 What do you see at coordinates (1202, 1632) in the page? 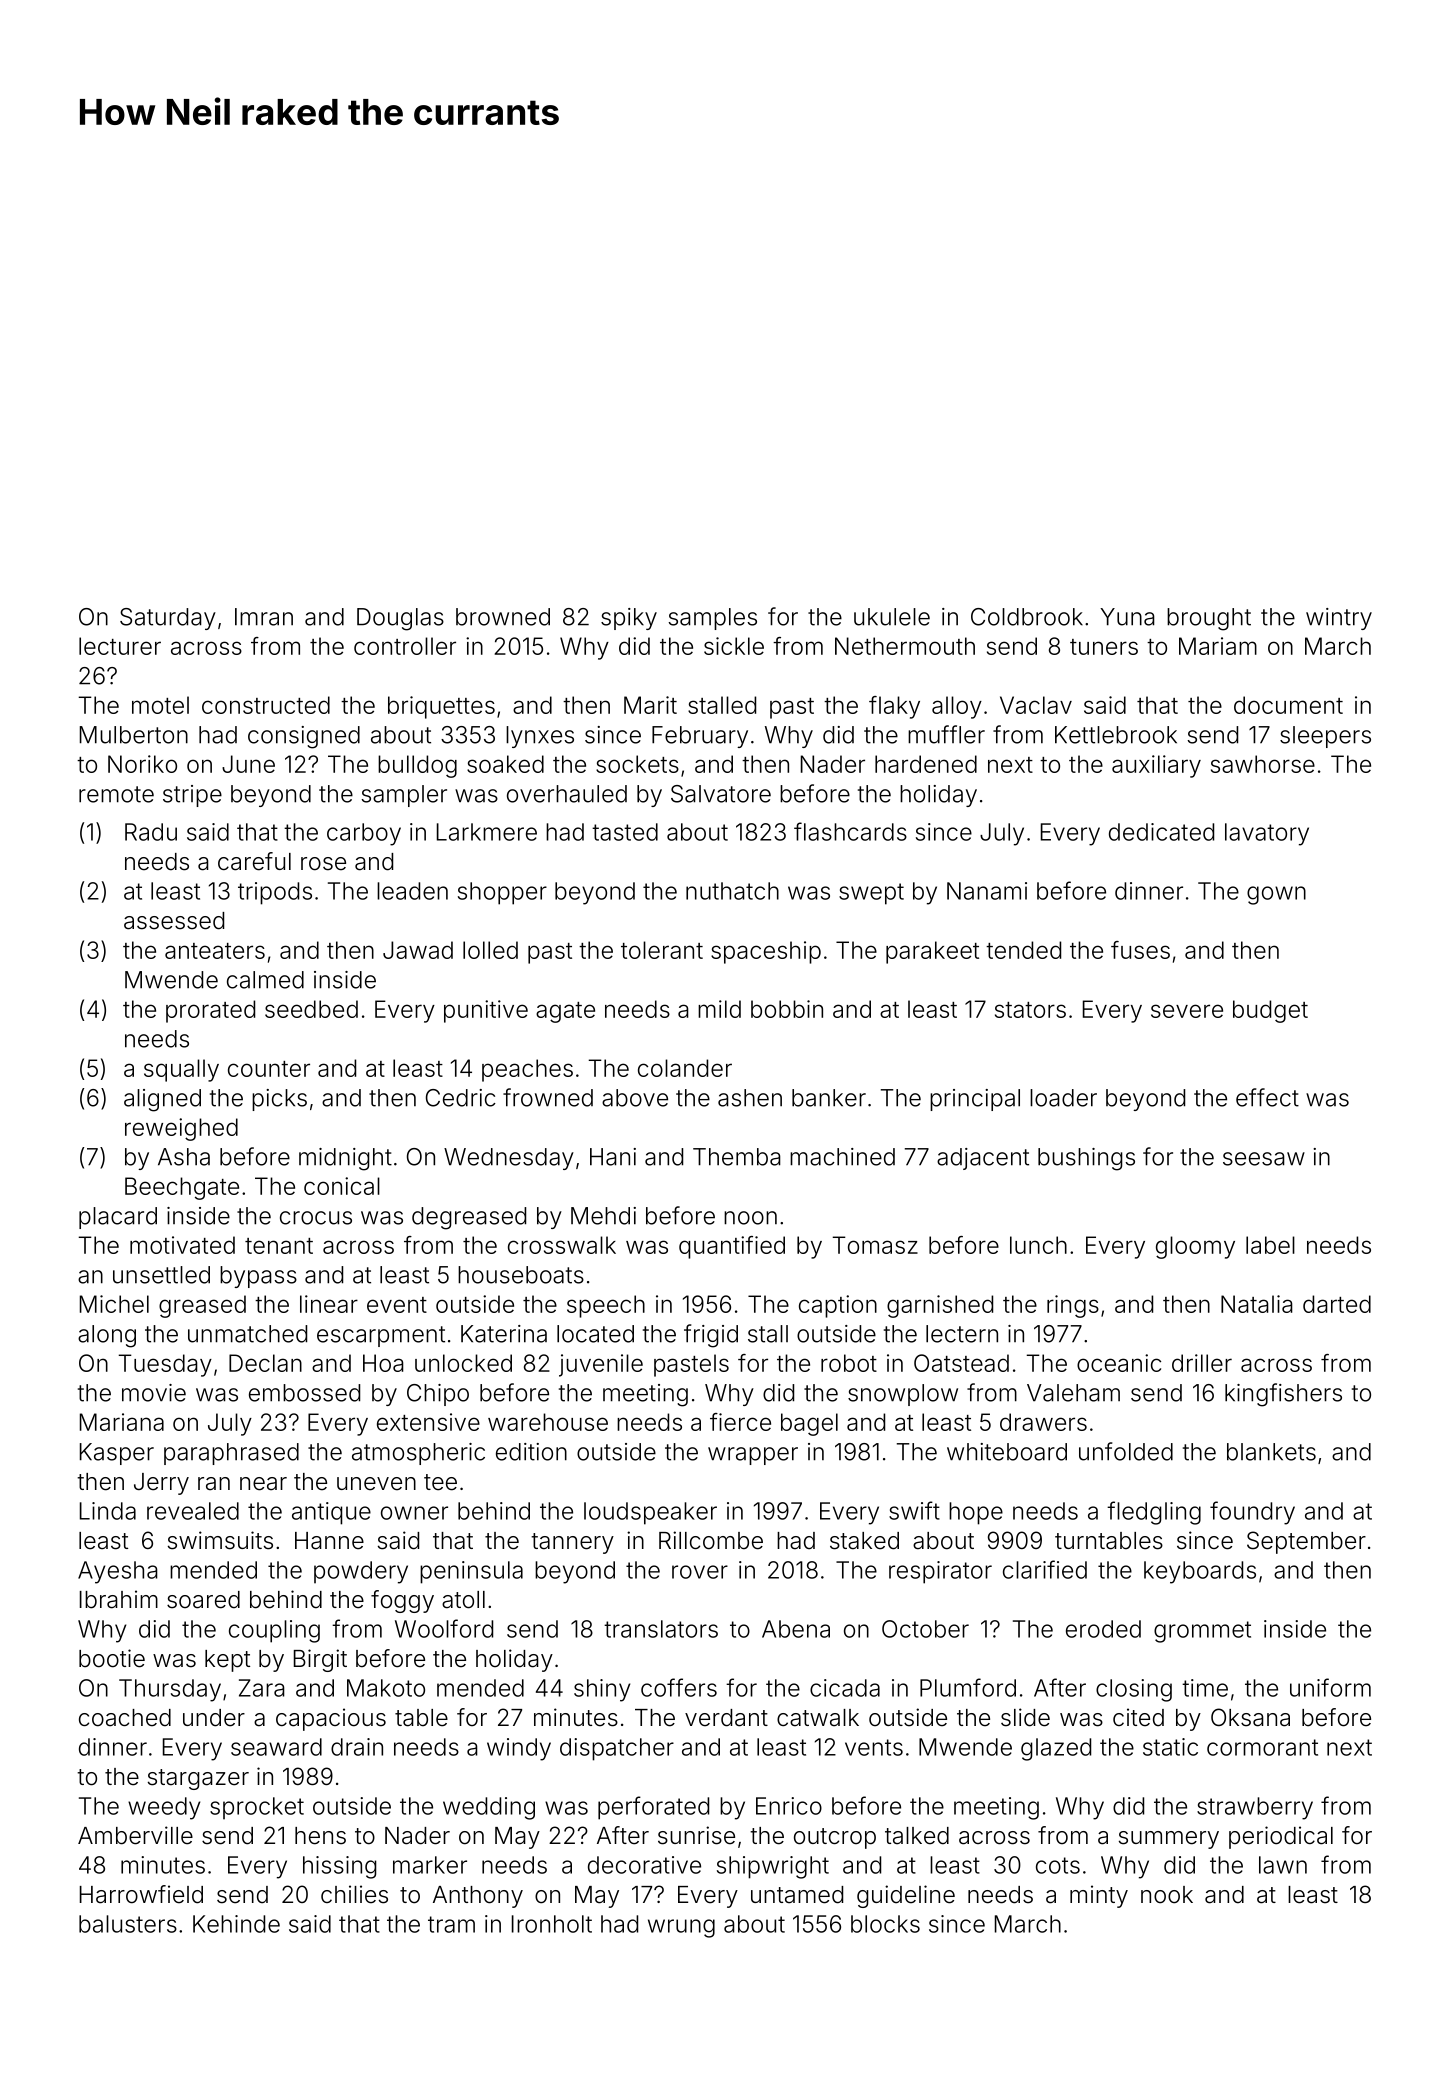
I see `grommet` at bounding box center [1202, 1632].
